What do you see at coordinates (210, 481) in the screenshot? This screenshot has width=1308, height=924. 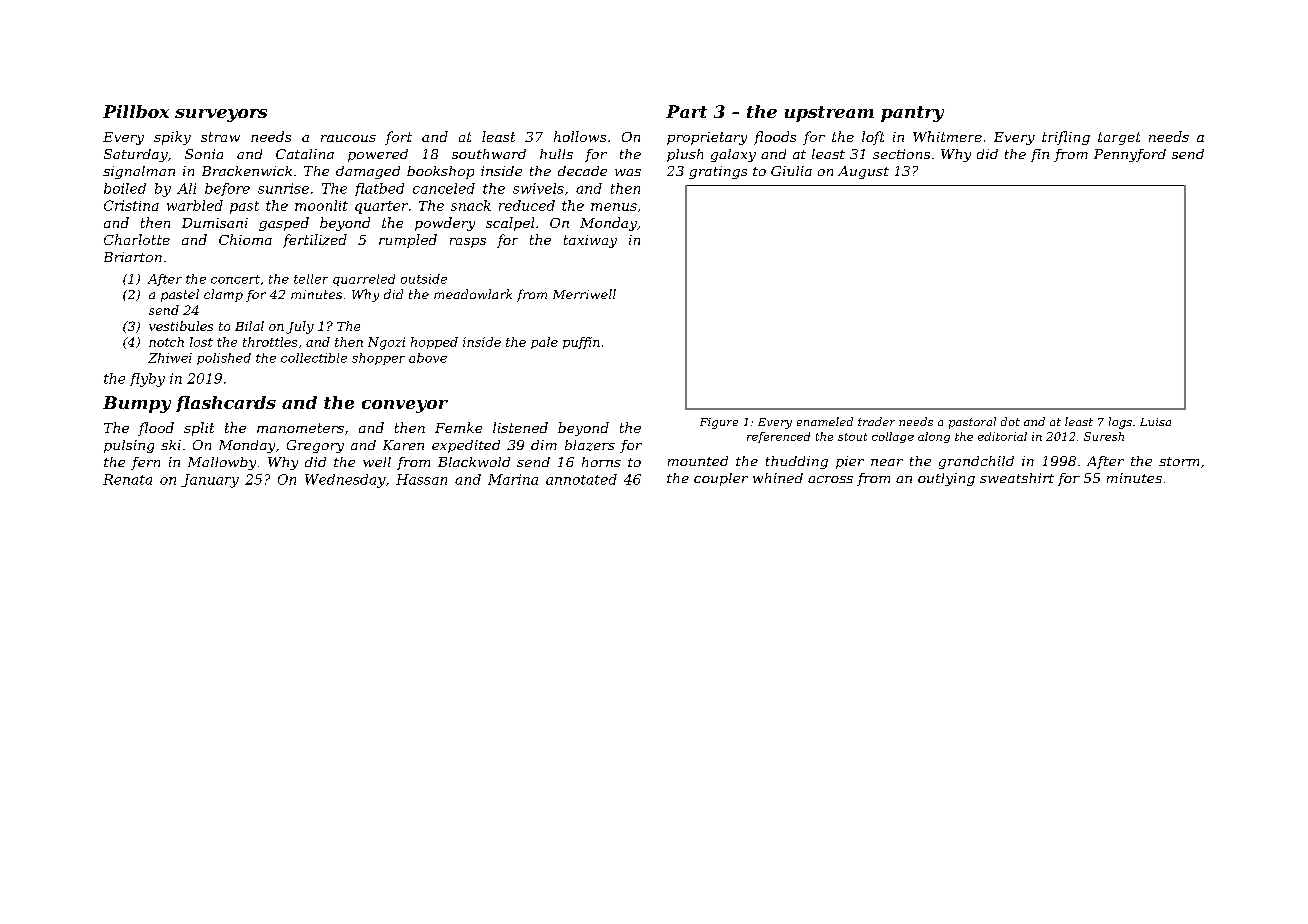 I see `January` at bounding box center [210, 481].
